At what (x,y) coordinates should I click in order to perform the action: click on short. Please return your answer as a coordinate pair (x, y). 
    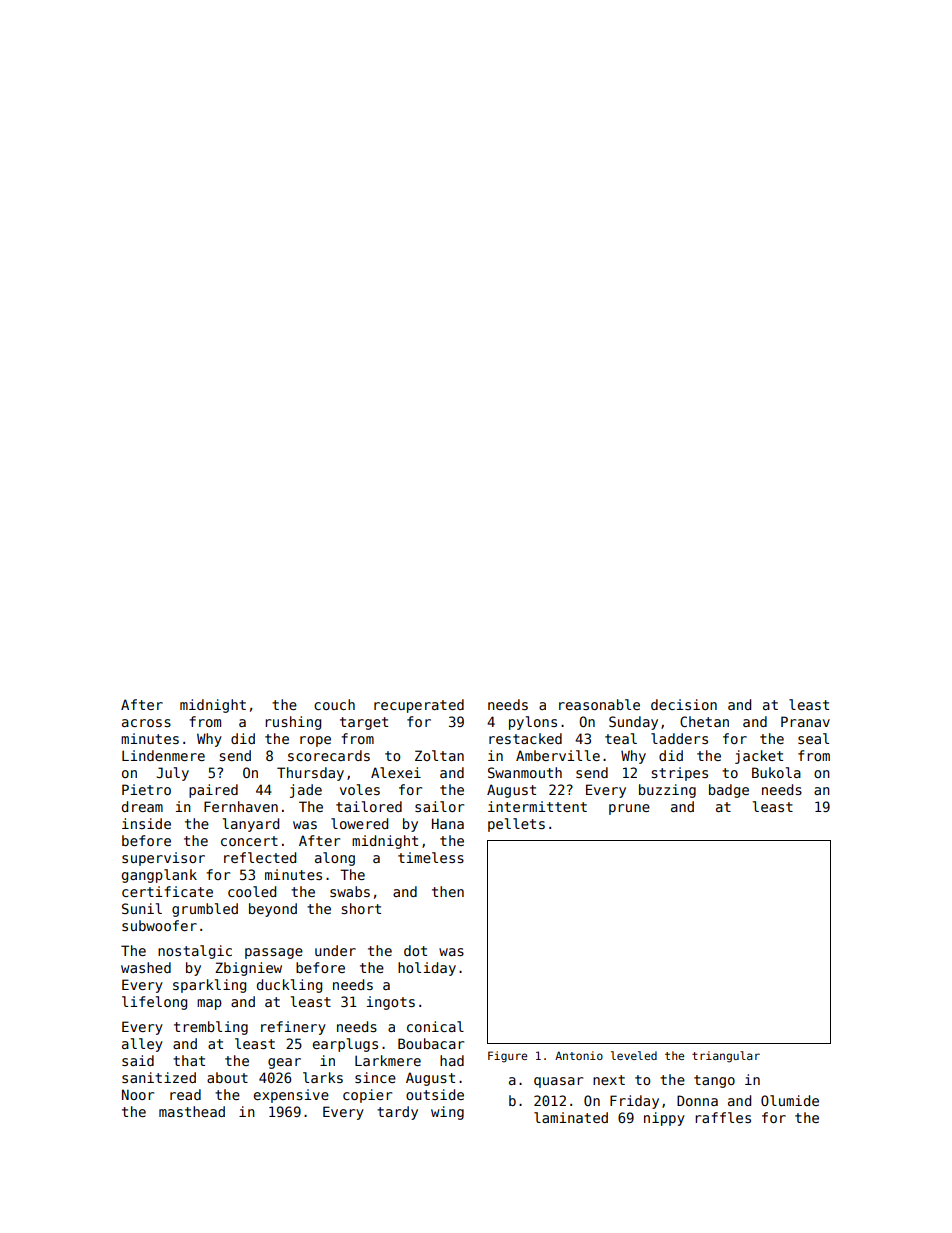
    Looking at the image, I should click on (361, 908).
